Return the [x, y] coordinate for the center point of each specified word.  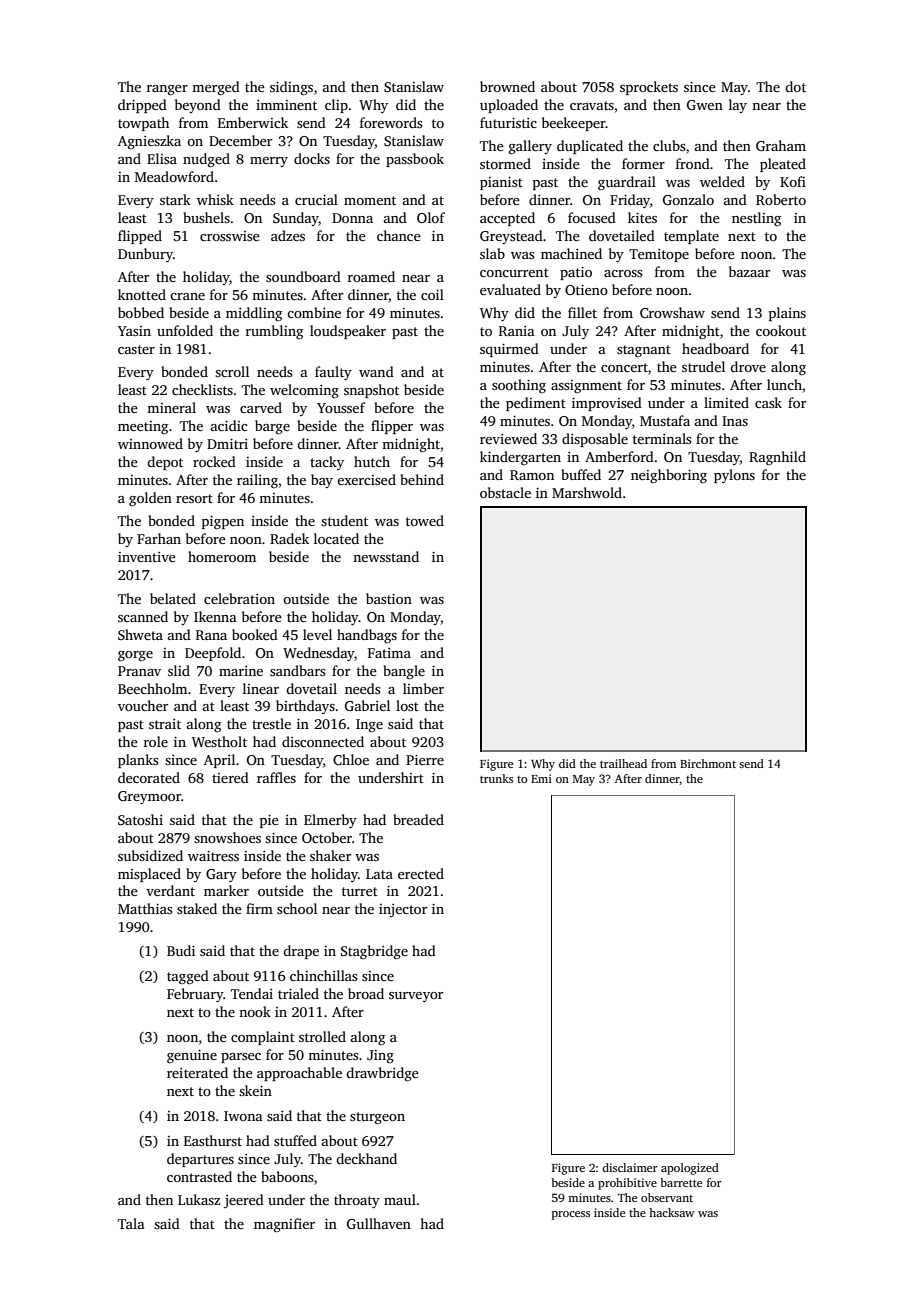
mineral [171, 407]
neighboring [669, 476]
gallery [530, 147]
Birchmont [708, 763]
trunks [496, 778]
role [156, 741]
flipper [392, 427]
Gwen [705, 105]
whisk [215, 199]
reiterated [197, 1072]
